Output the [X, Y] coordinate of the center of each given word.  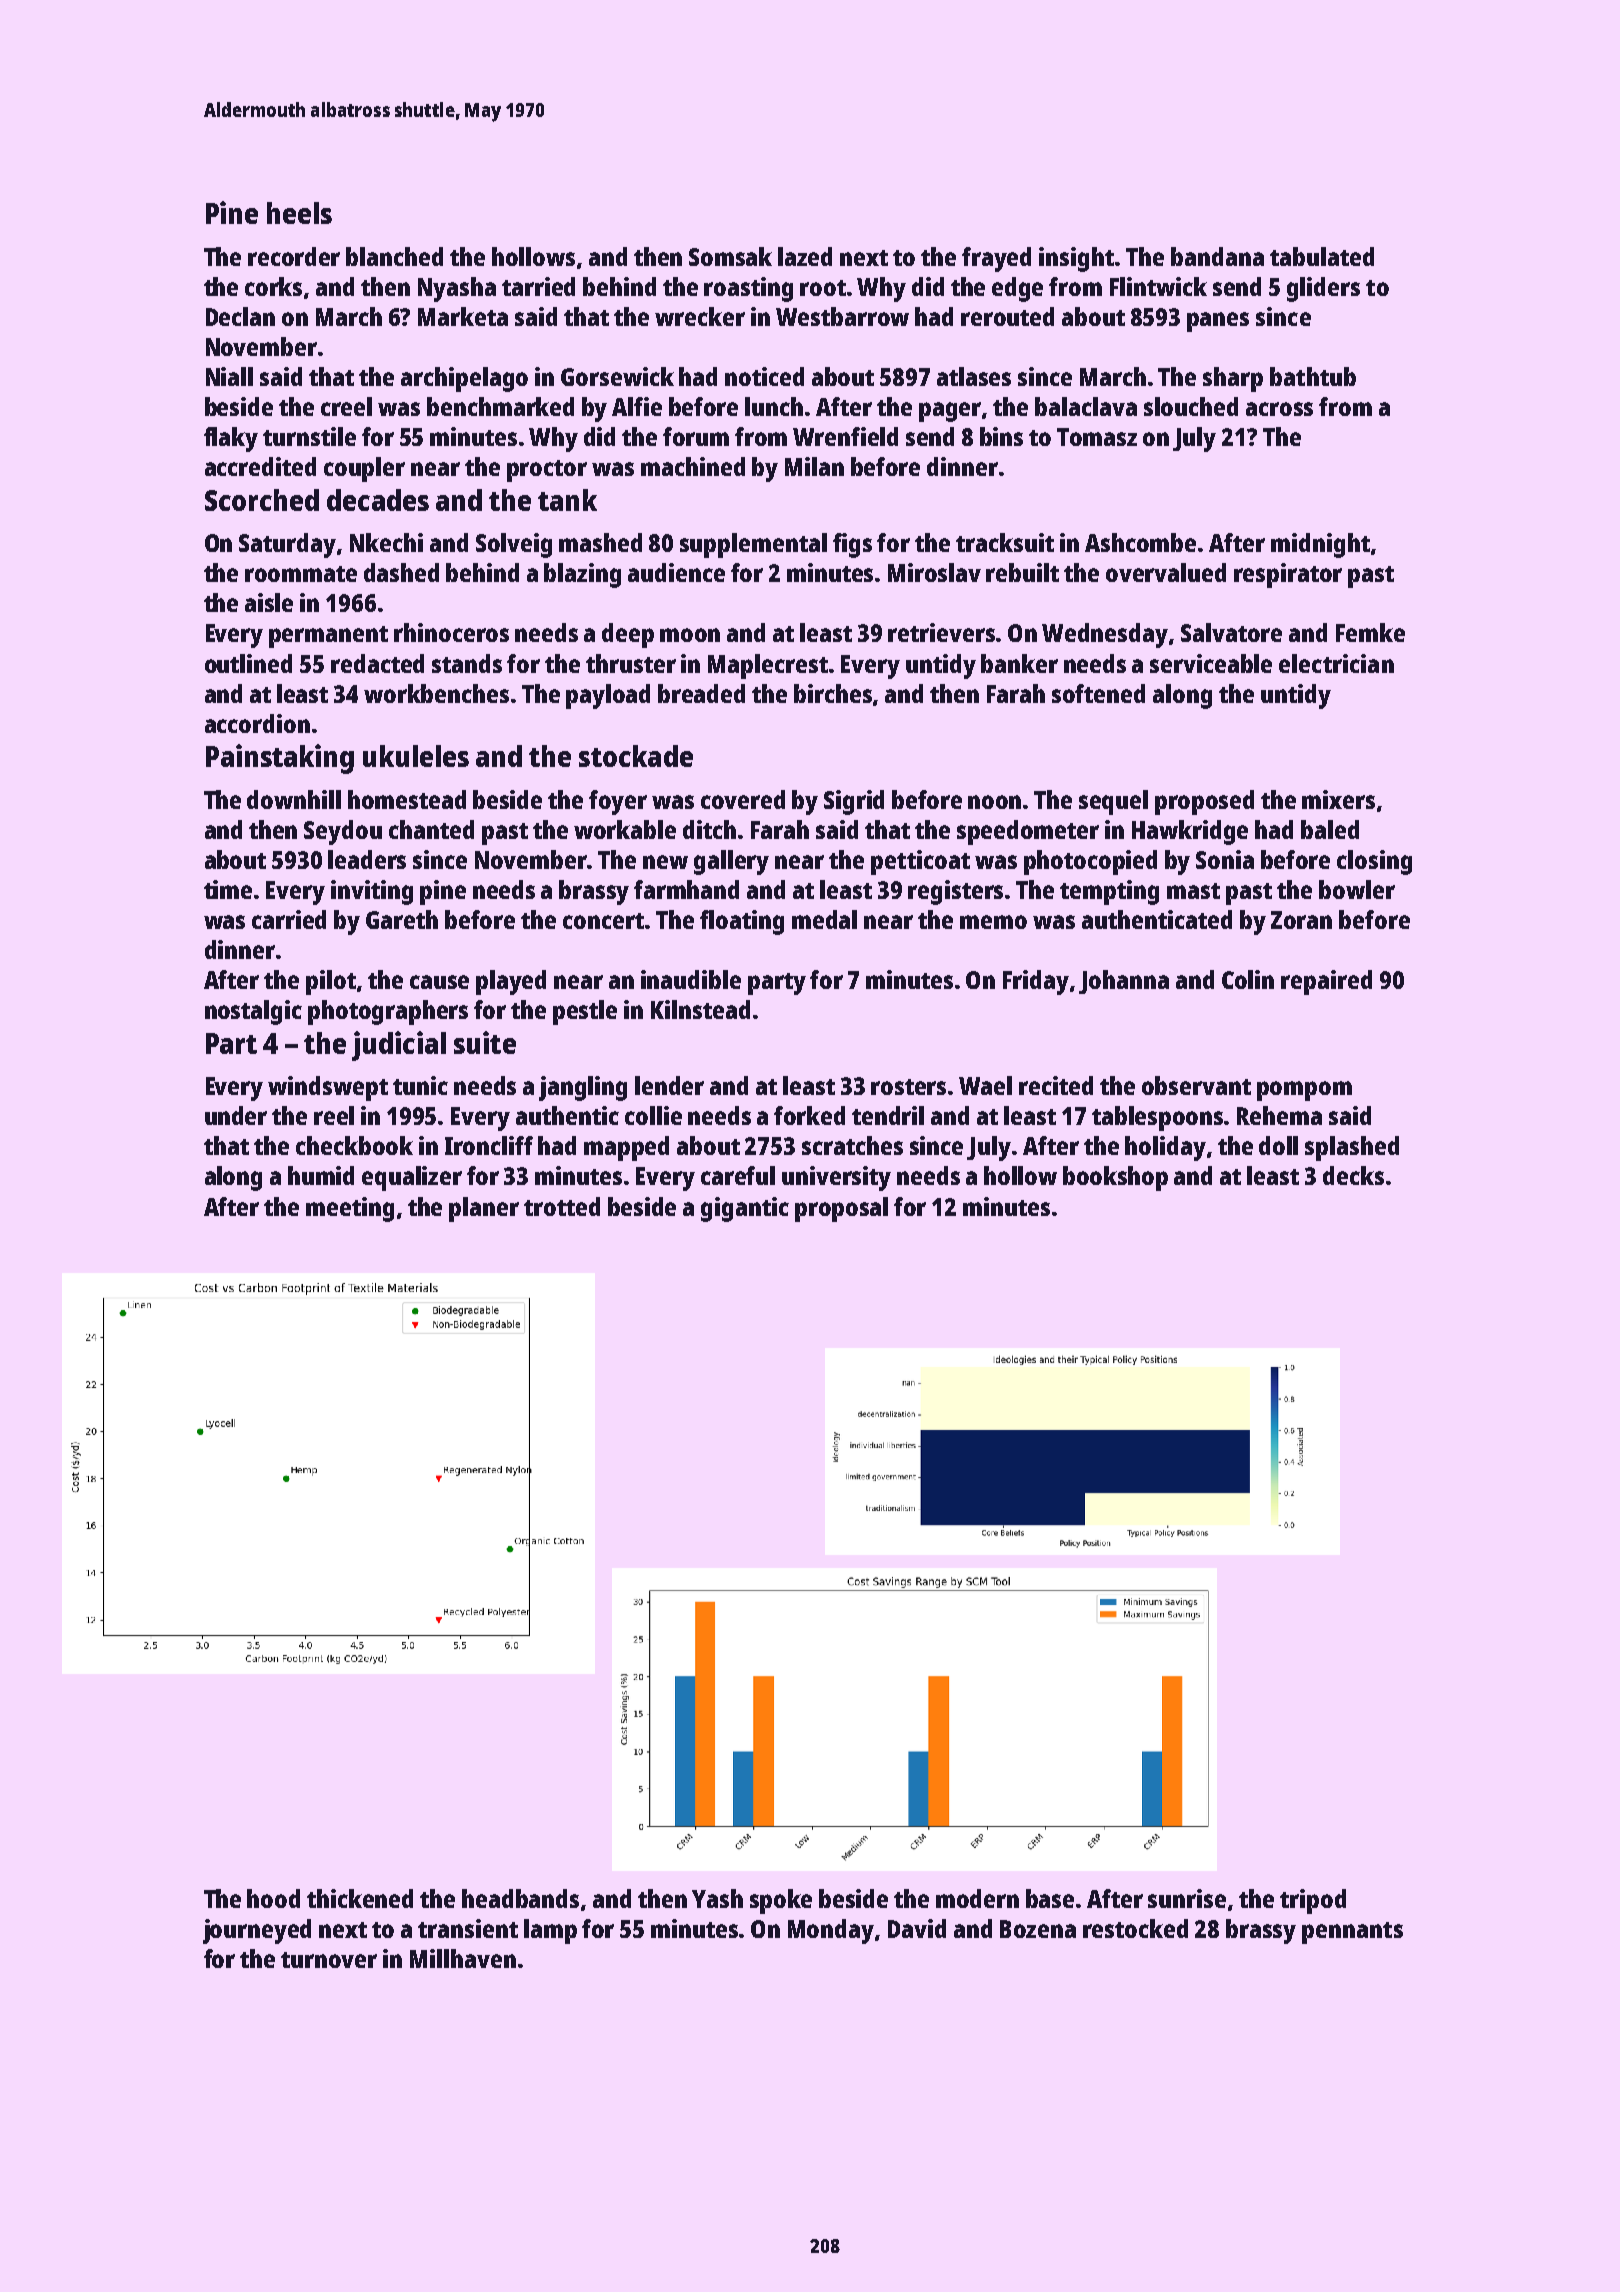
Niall [229, 376]
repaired [1326, 982]
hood [273, 1898]
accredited [260, 466]
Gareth [402, 919]
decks [1353, 1175]
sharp [1233, 379]
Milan [814, 466]
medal [824, 919]
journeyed [257, 1931]
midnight [1320, 545]
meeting [350, 1209]
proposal [841, 1209]
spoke [781, 1901]
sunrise [1187, 1898]
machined [693, 466]
